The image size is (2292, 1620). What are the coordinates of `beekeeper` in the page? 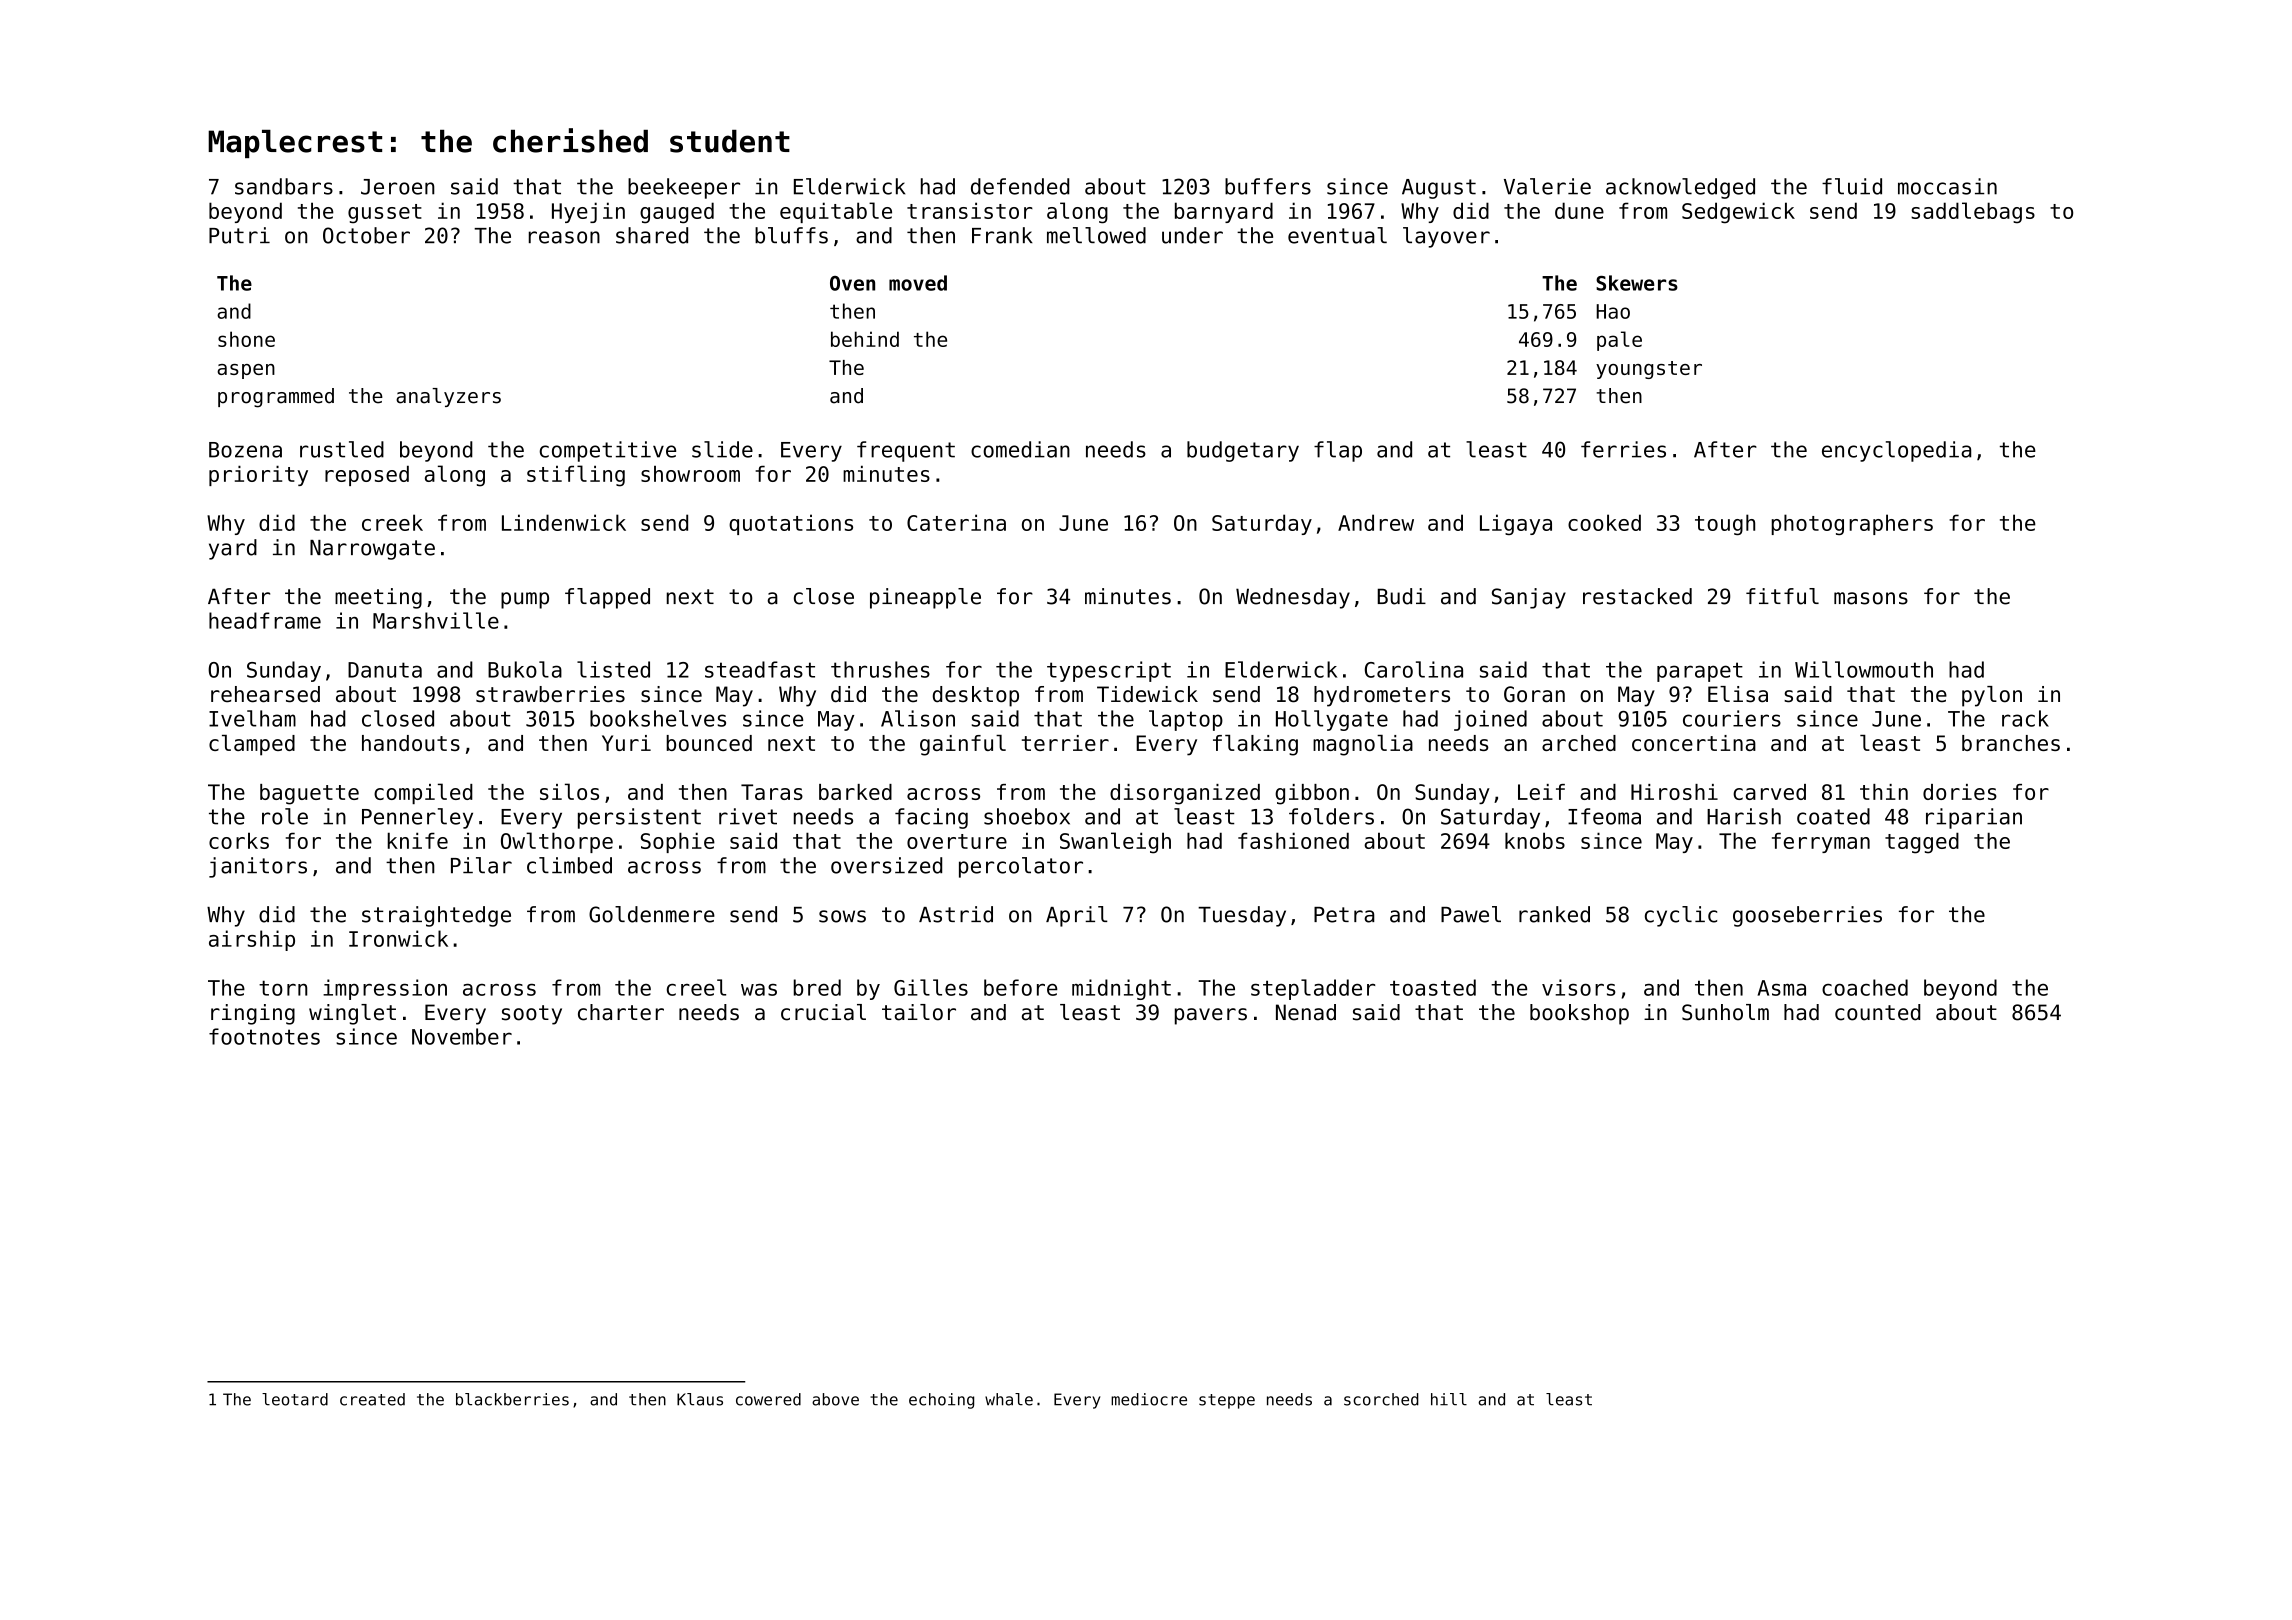 It's located at (684, 188).
